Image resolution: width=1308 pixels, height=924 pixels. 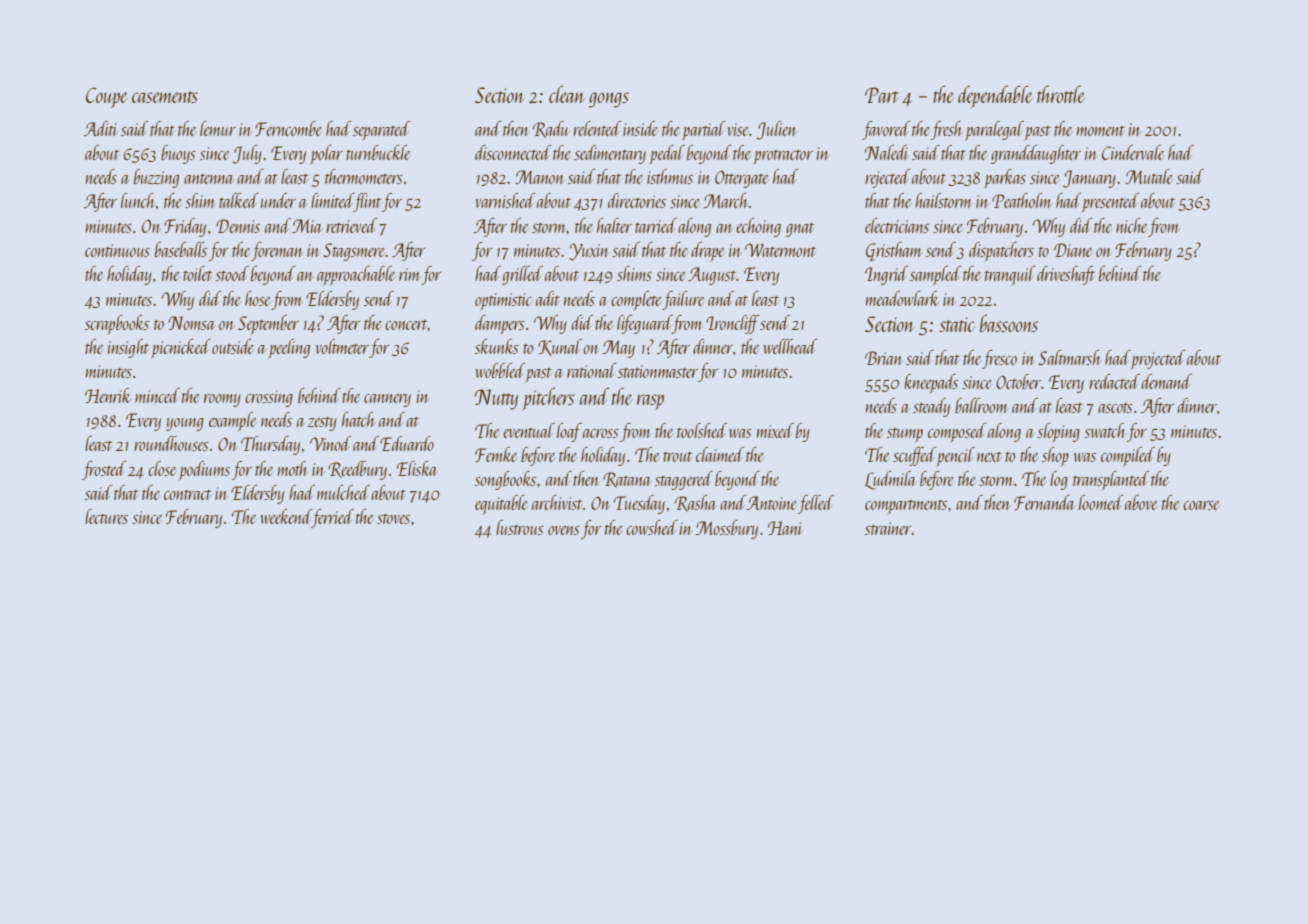 I want to click on Radu, so click(x=551, y=129).
